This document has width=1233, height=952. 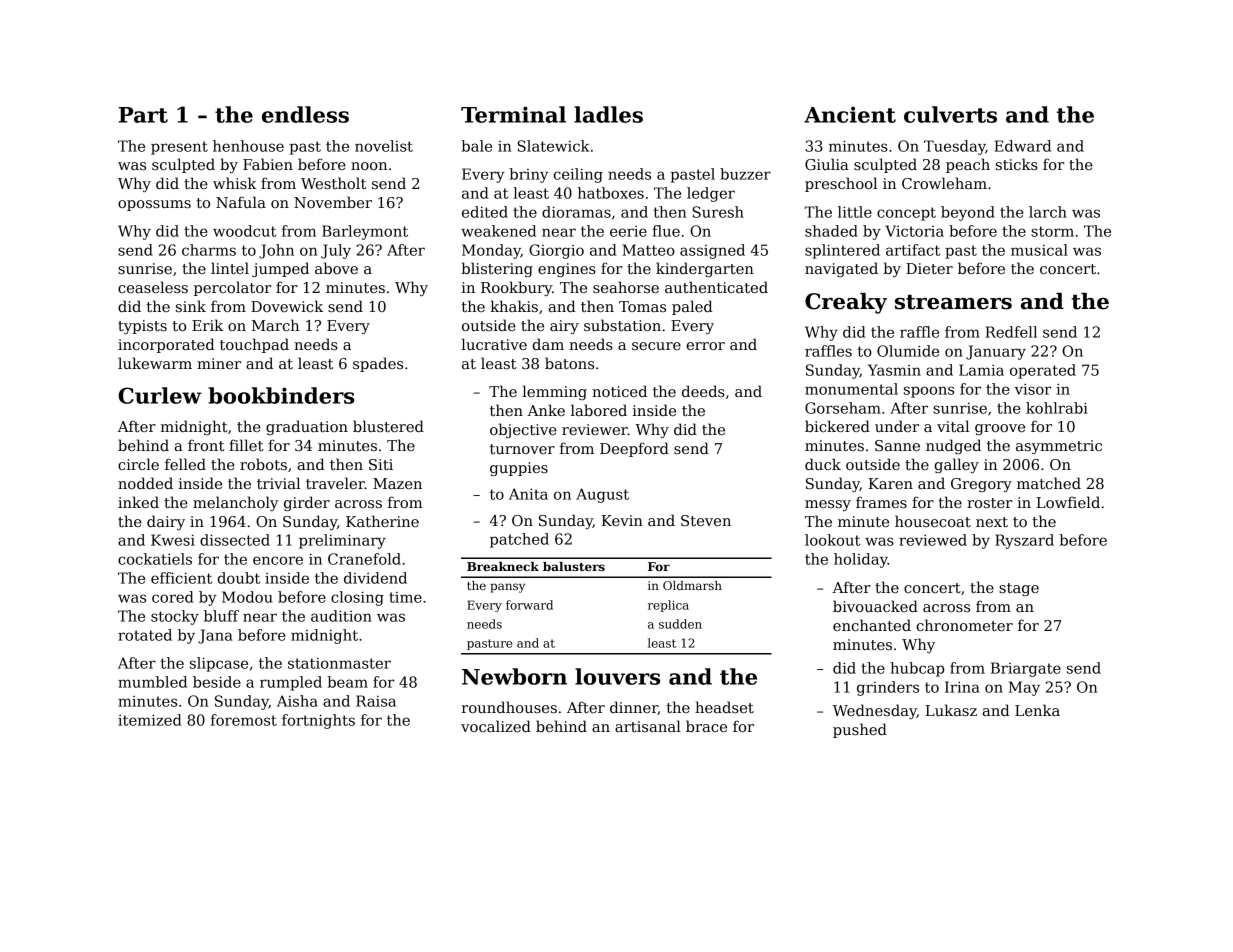 What do you see at coordinates (846, 303) in the document?
I see `Creaky` at bounding box center [846, 303].
